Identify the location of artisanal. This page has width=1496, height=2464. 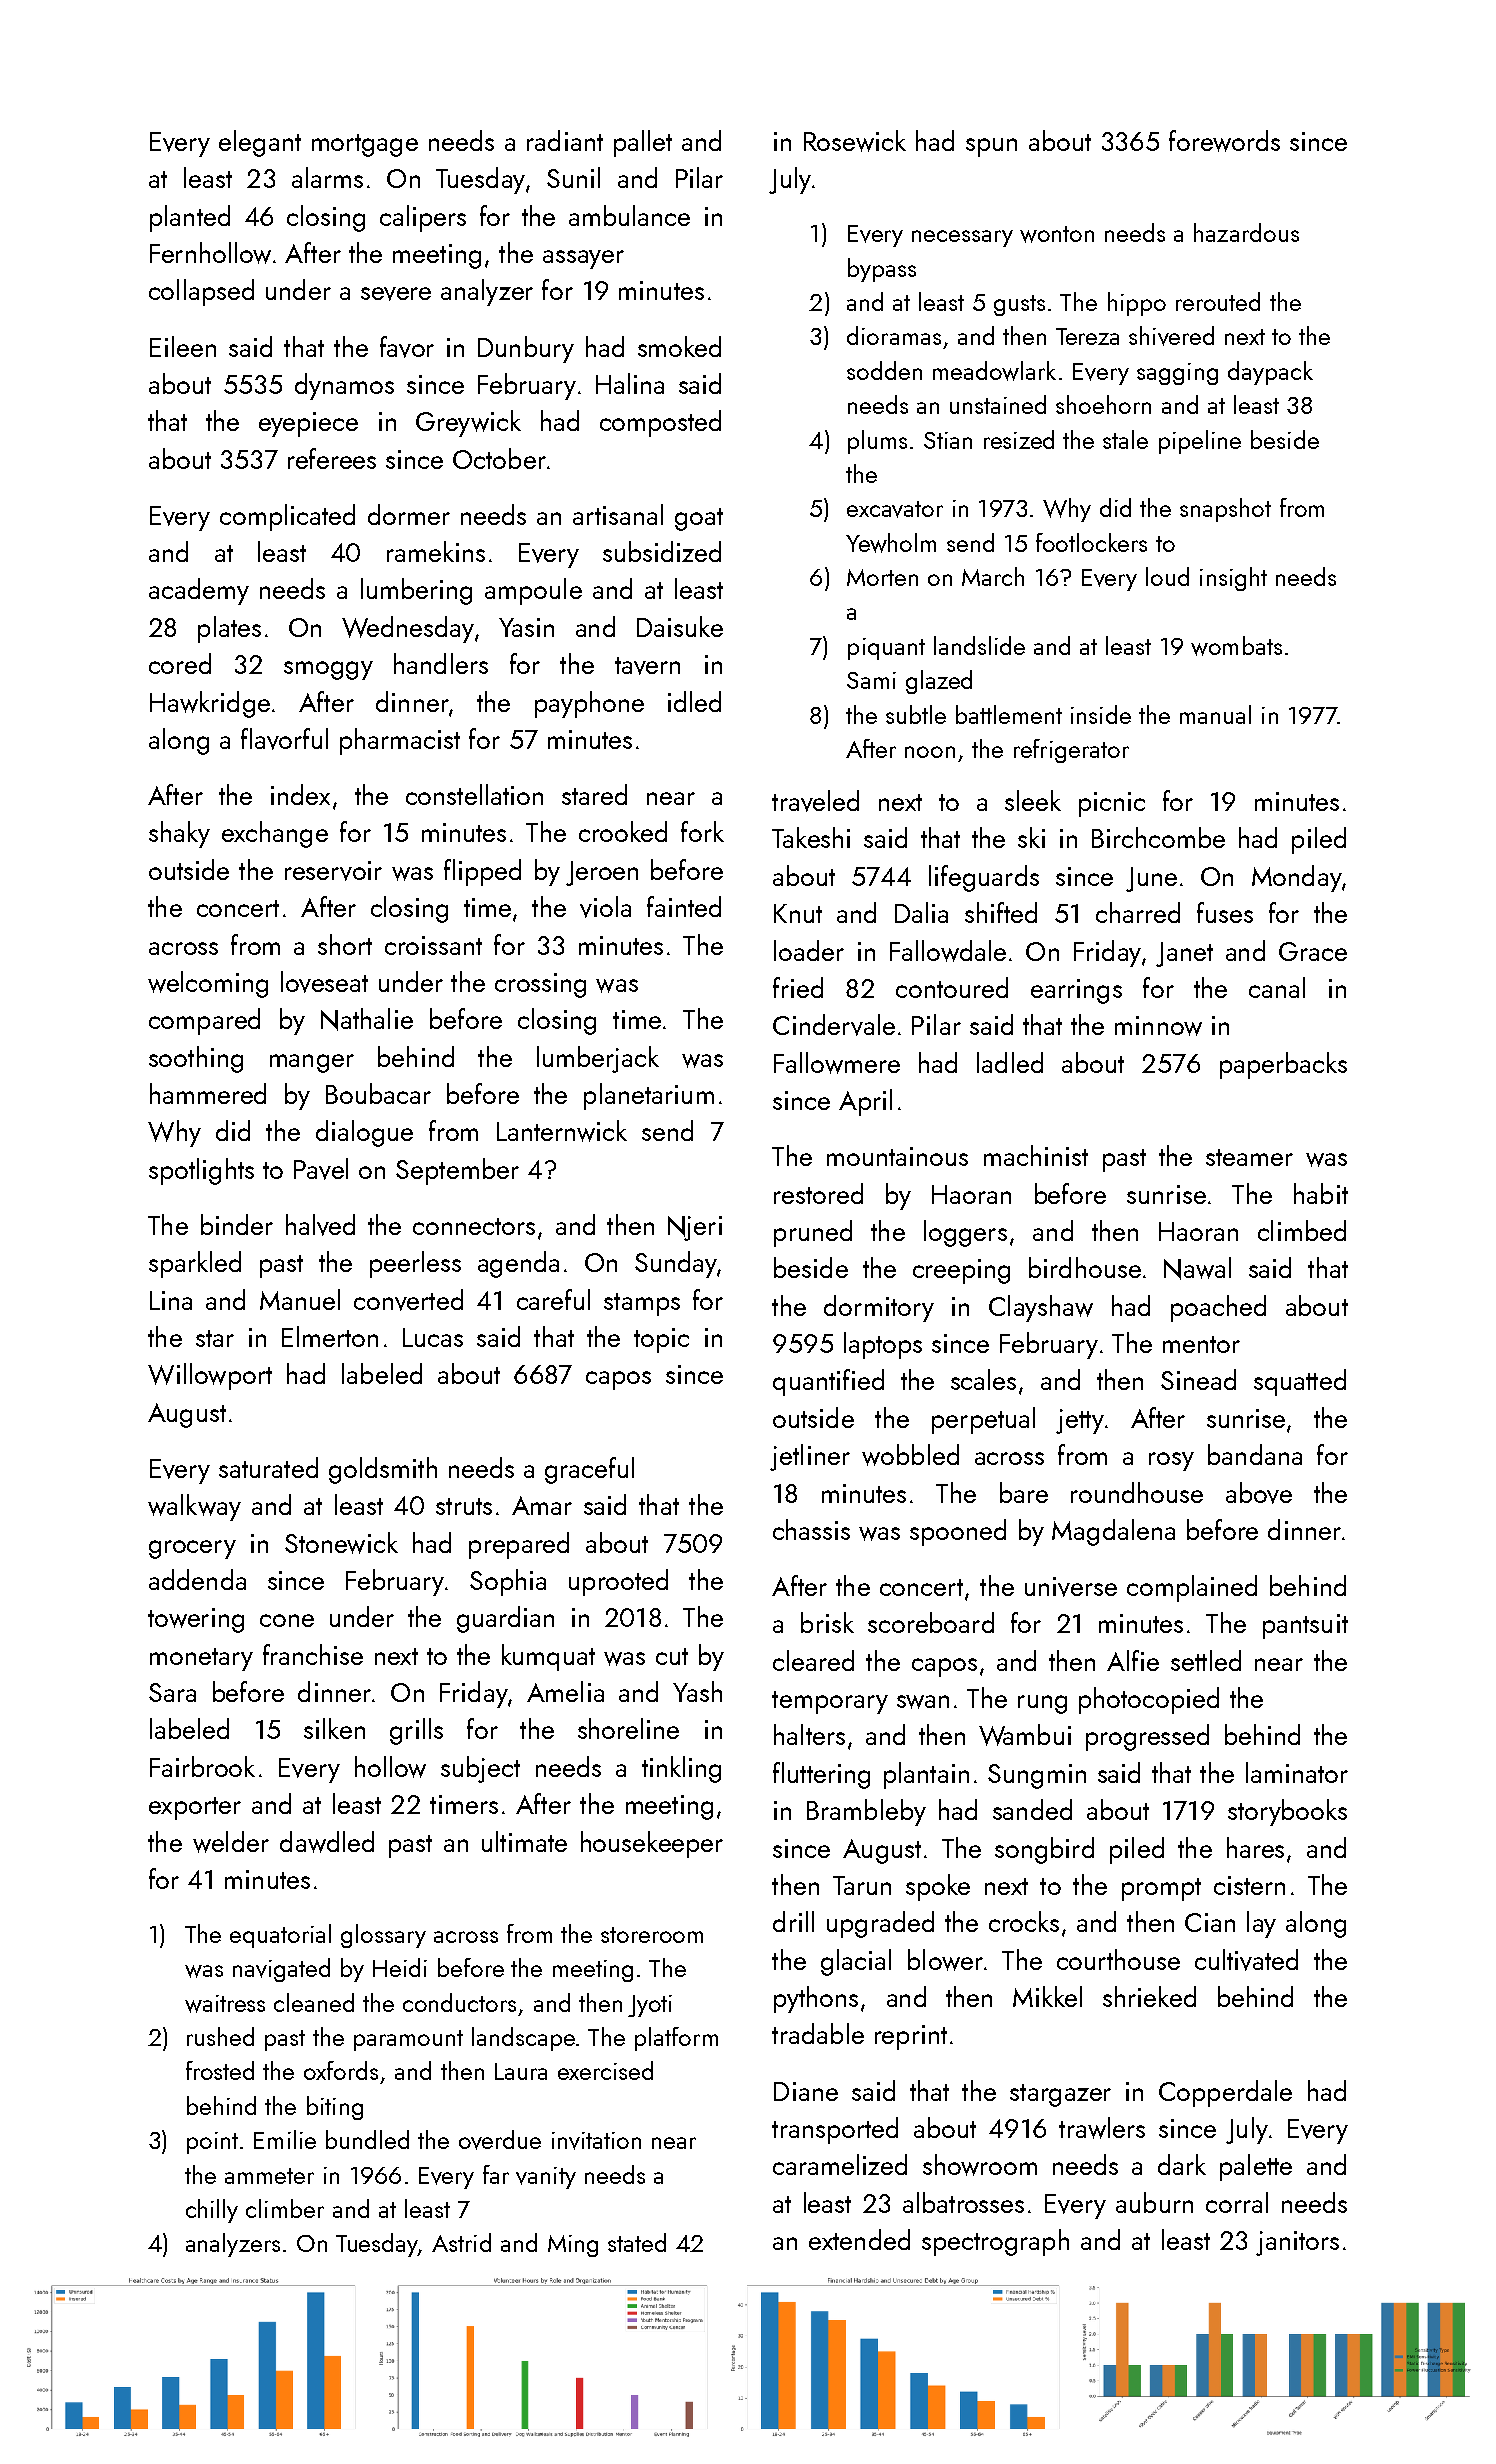
(618, 514).
